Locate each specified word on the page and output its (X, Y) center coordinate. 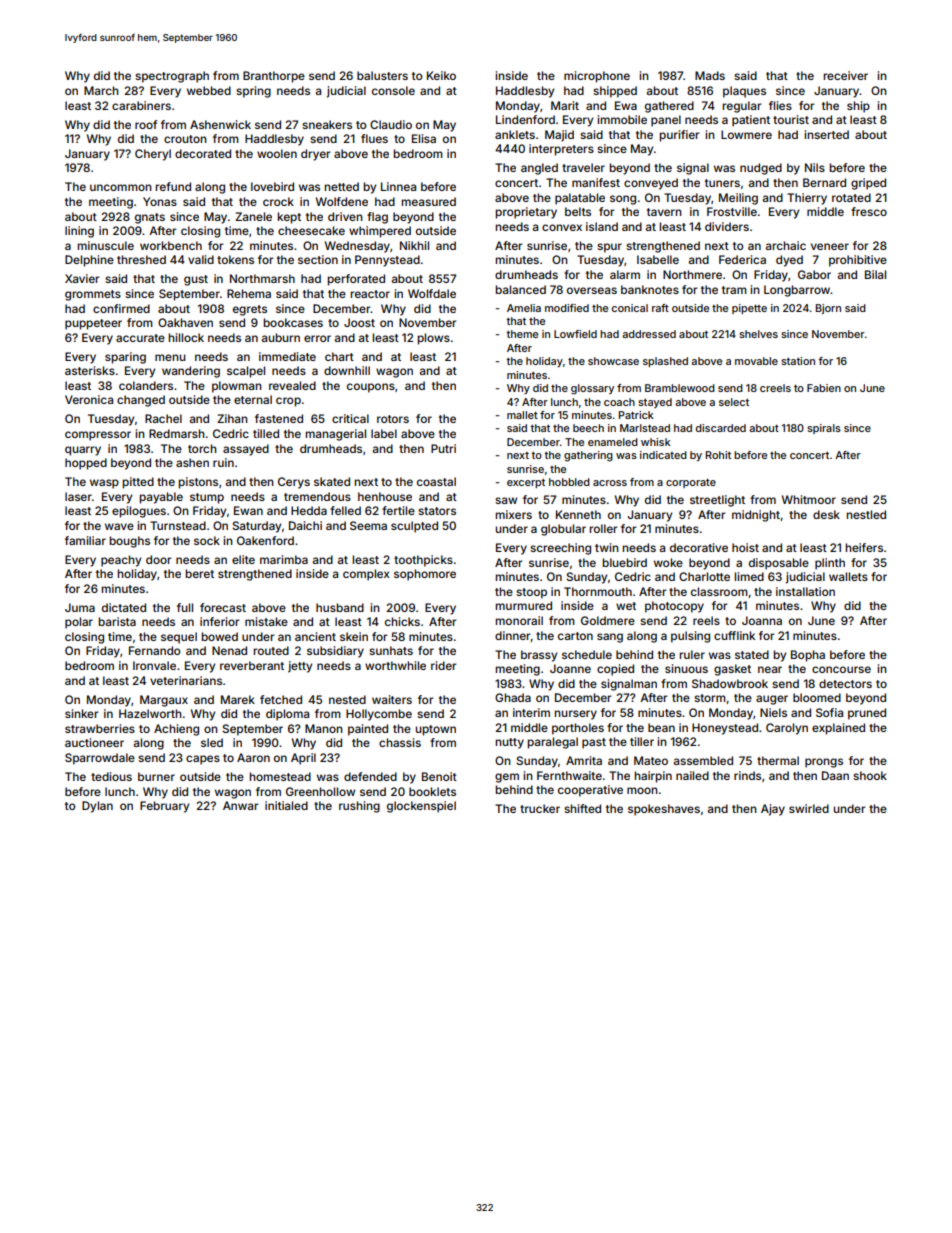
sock (207, 540)
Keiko (441, 75)
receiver (846, 75)
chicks (402, 621)
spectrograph (172, 77)
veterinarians (186, 680)
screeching (560, 549)
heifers (864, 547)
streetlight (717, 501)
